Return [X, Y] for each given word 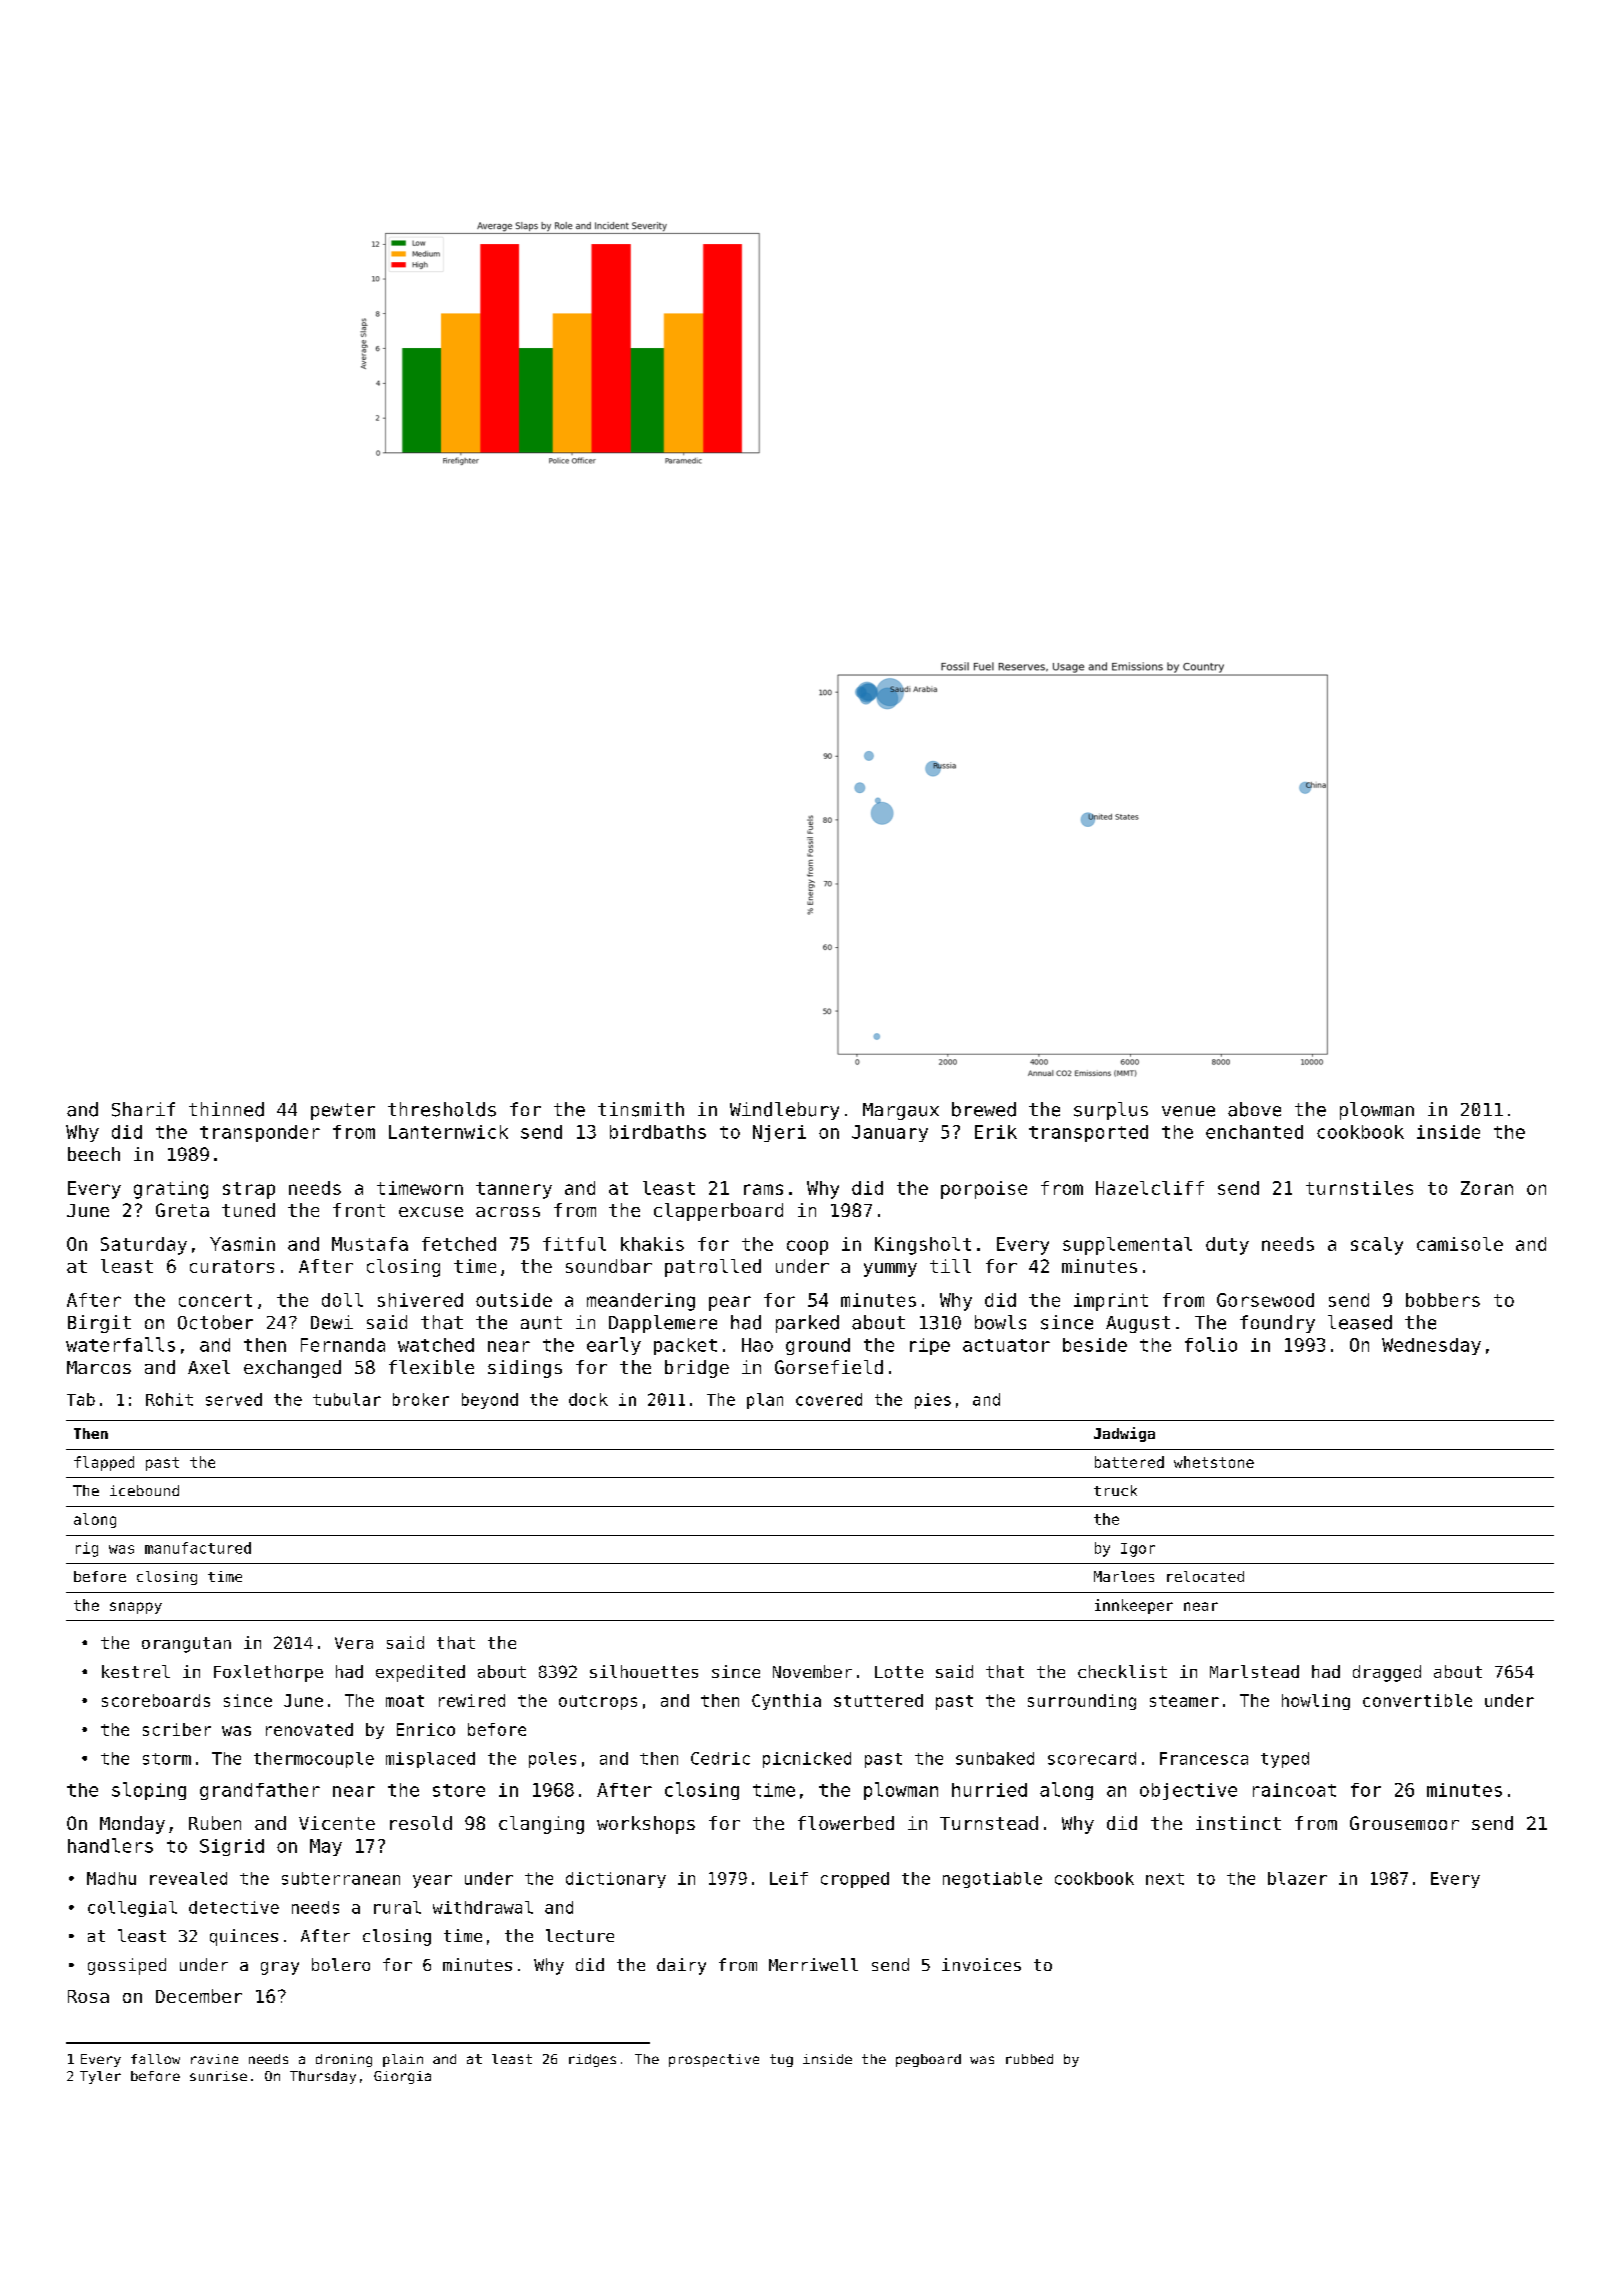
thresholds [442, 1109]
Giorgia [402, 2077]
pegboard [928, 2060]
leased [1360, 1322]
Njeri [779, 1133]
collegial [132, 1909]
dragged [1387, 1673]
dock [588, 1399]
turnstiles [1359, 1188]
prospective [714, 2060]
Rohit [169, 1399]
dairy [681, 1966]
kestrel [136, 1671]
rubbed [1029, 2059]
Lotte [899, 1672]
